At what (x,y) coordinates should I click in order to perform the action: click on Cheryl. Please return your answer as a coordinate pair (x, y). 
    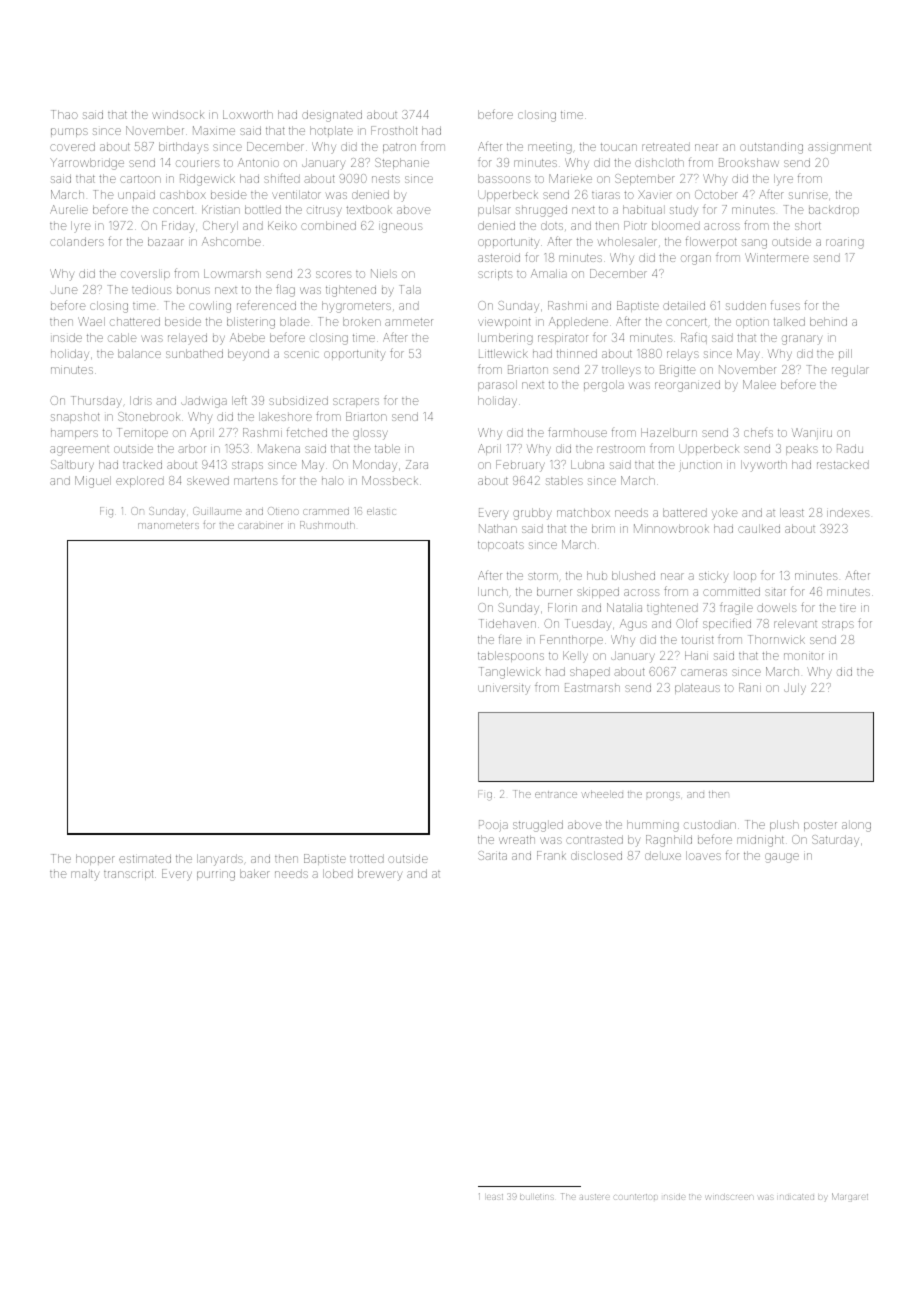
    Looking at the image, I should click on (220, 227).
